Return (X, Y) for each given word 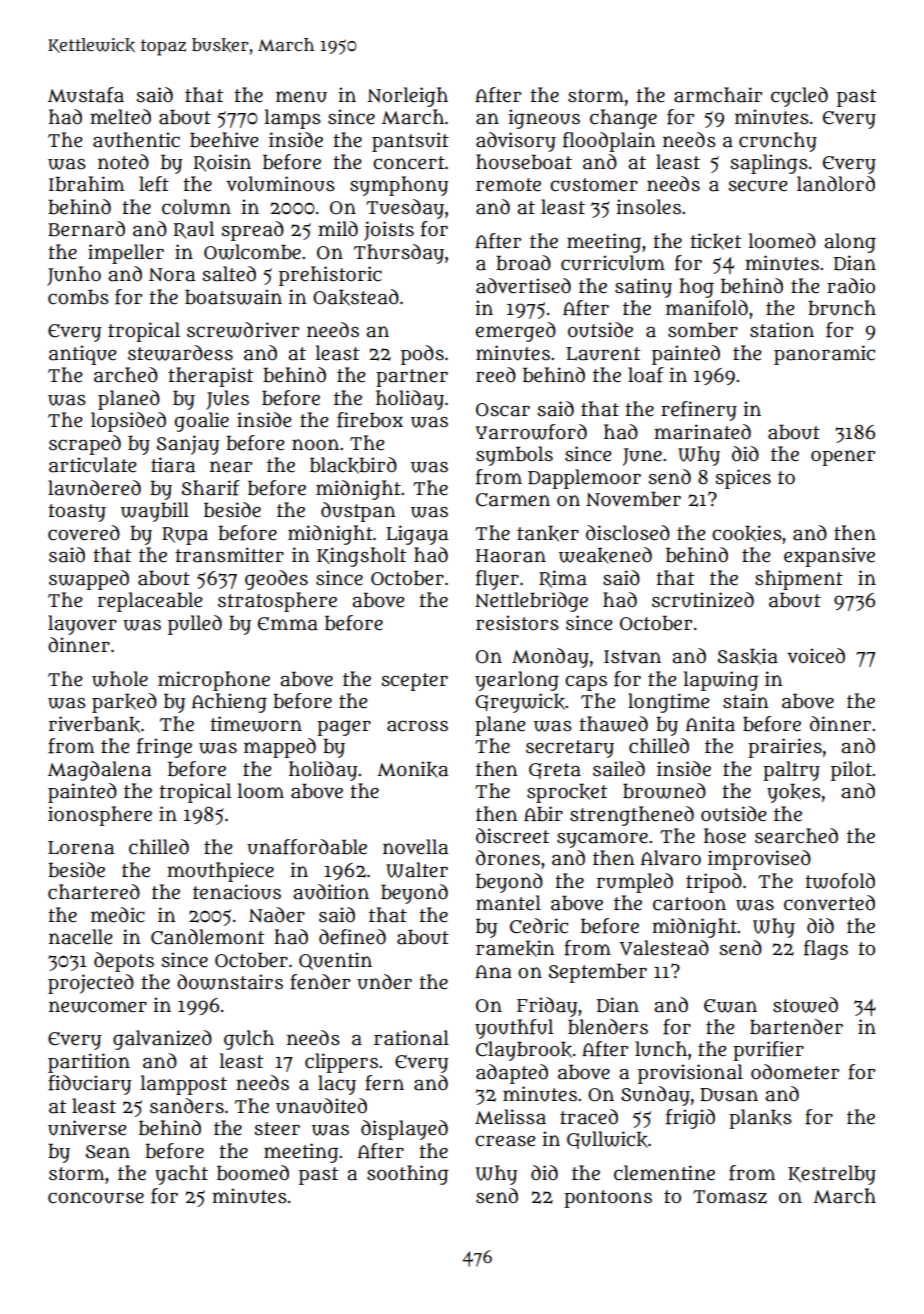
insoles (648, 207)
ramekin (515, 948)
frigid (690, 1119)
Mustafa (86, 95)
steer (277, 1129)
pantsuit (410, 142)
